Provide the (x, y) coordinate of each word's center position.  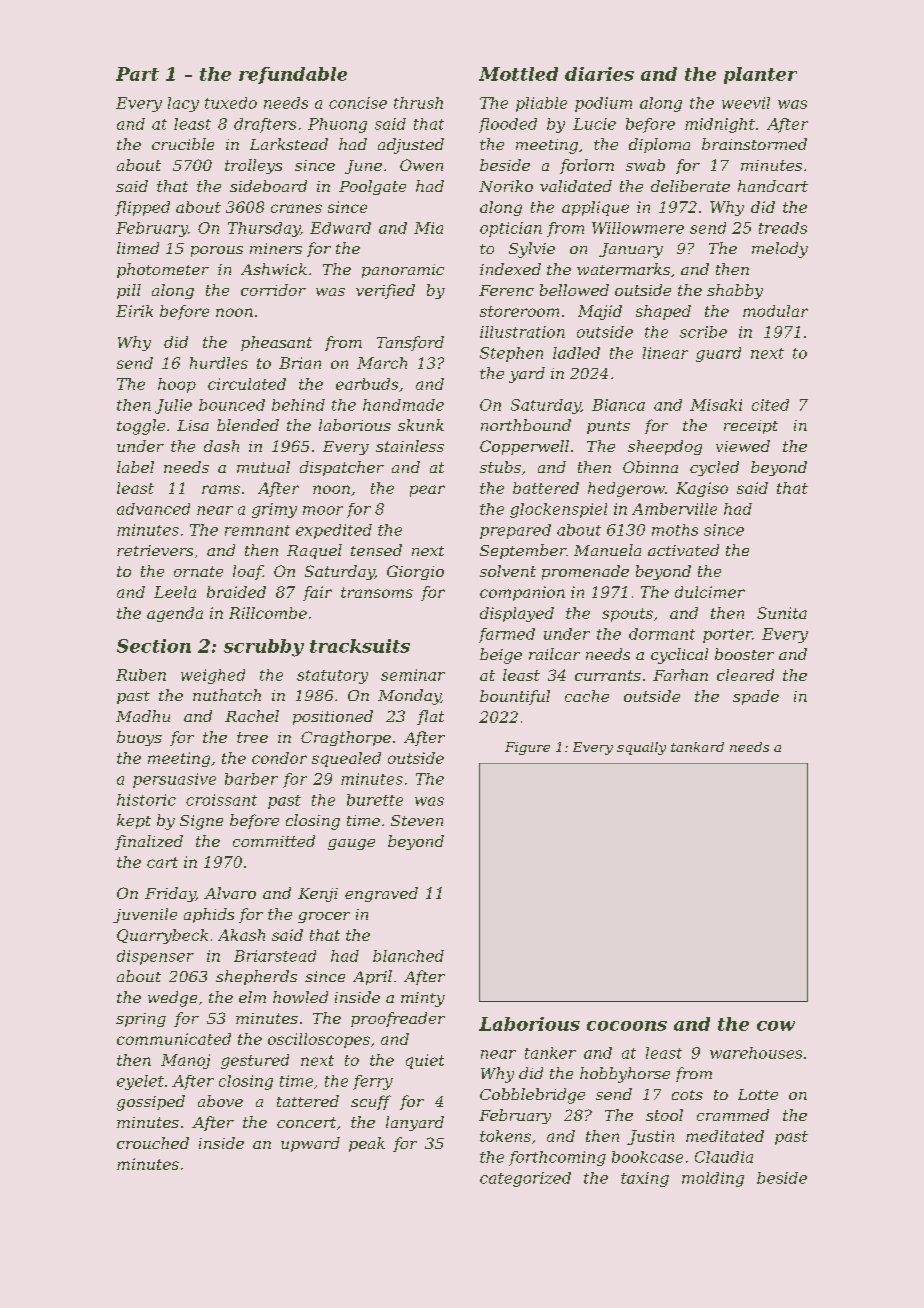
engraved (381, 894)
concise (358, 103)
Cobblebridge (532, 1096)
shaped (663, 312)
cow (776, 1026)
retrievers (155, 550)
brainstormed (754, 144)
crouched (153, 1143)
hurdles (219, 363)
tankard (697, 747)
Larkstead (289, 144)
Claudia (724, 1157)
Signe (201, 822)
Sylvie (532, 250)
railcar (554, 654)
